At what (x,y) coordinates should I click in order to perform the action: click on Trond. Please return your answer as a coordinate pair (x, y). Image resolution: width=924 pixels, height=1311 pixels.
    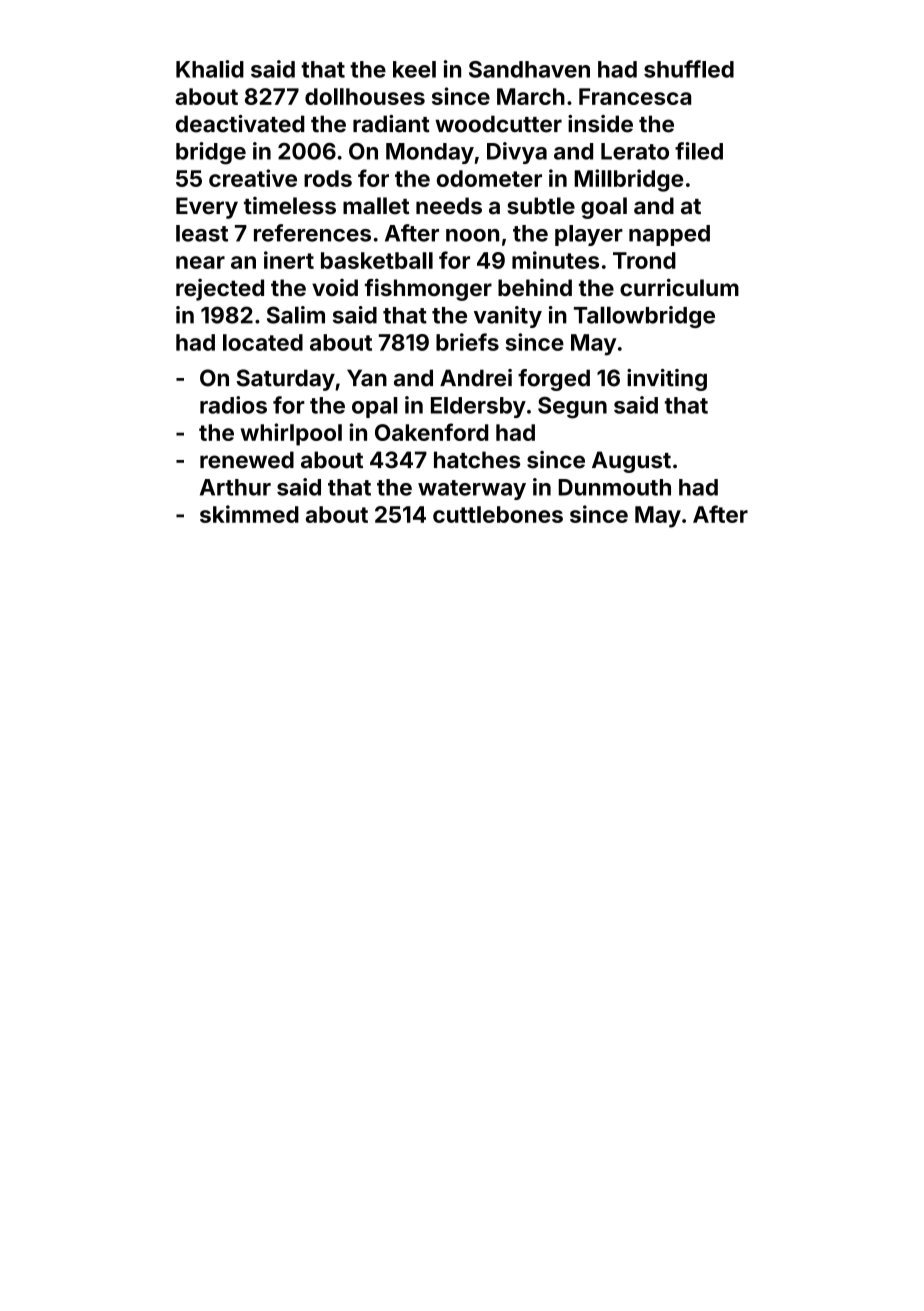
    Looking at the image, I should click on (644, 260).
